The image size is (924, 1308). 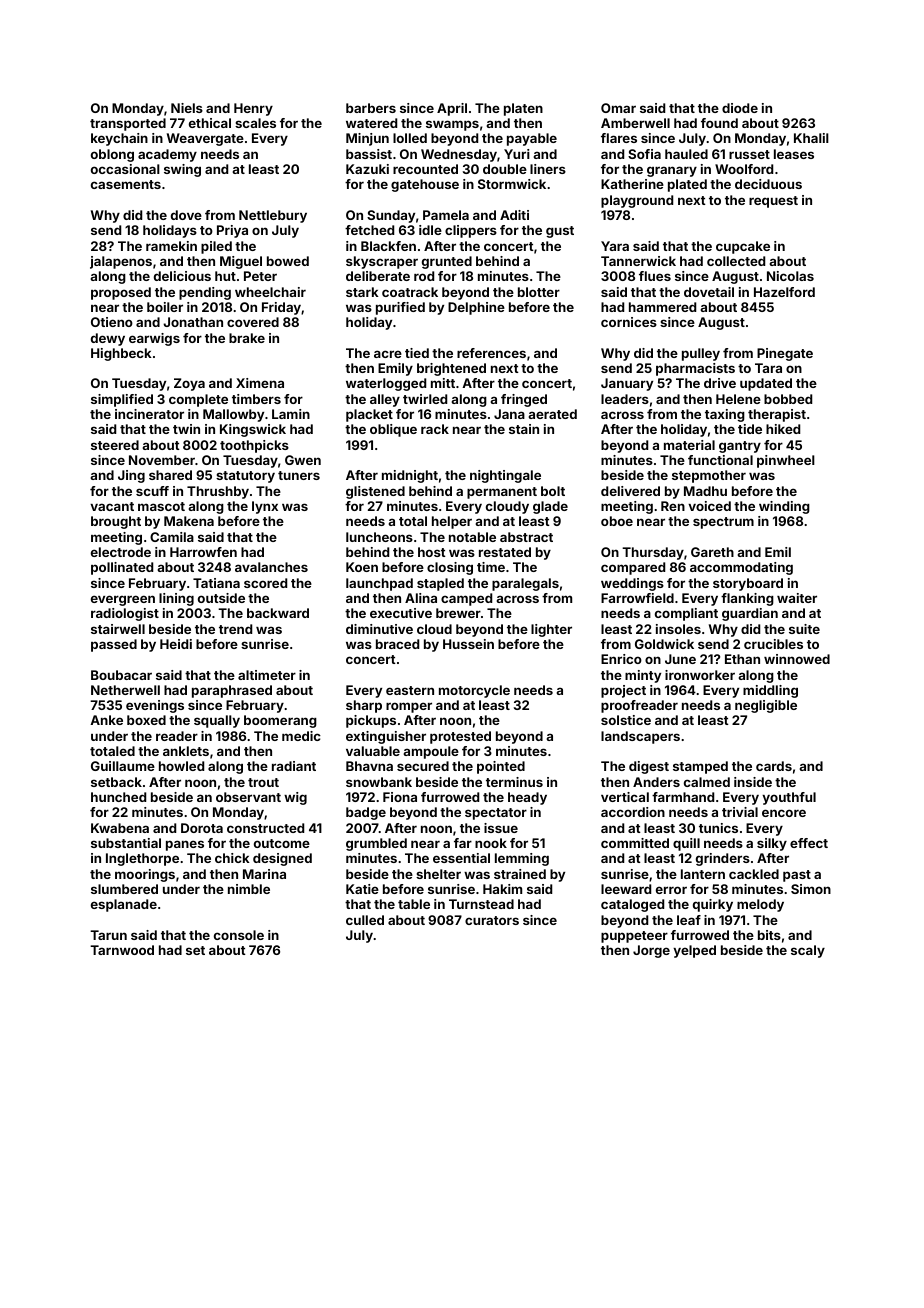 I want to click on diminutive, so click(x=379, y=629).
